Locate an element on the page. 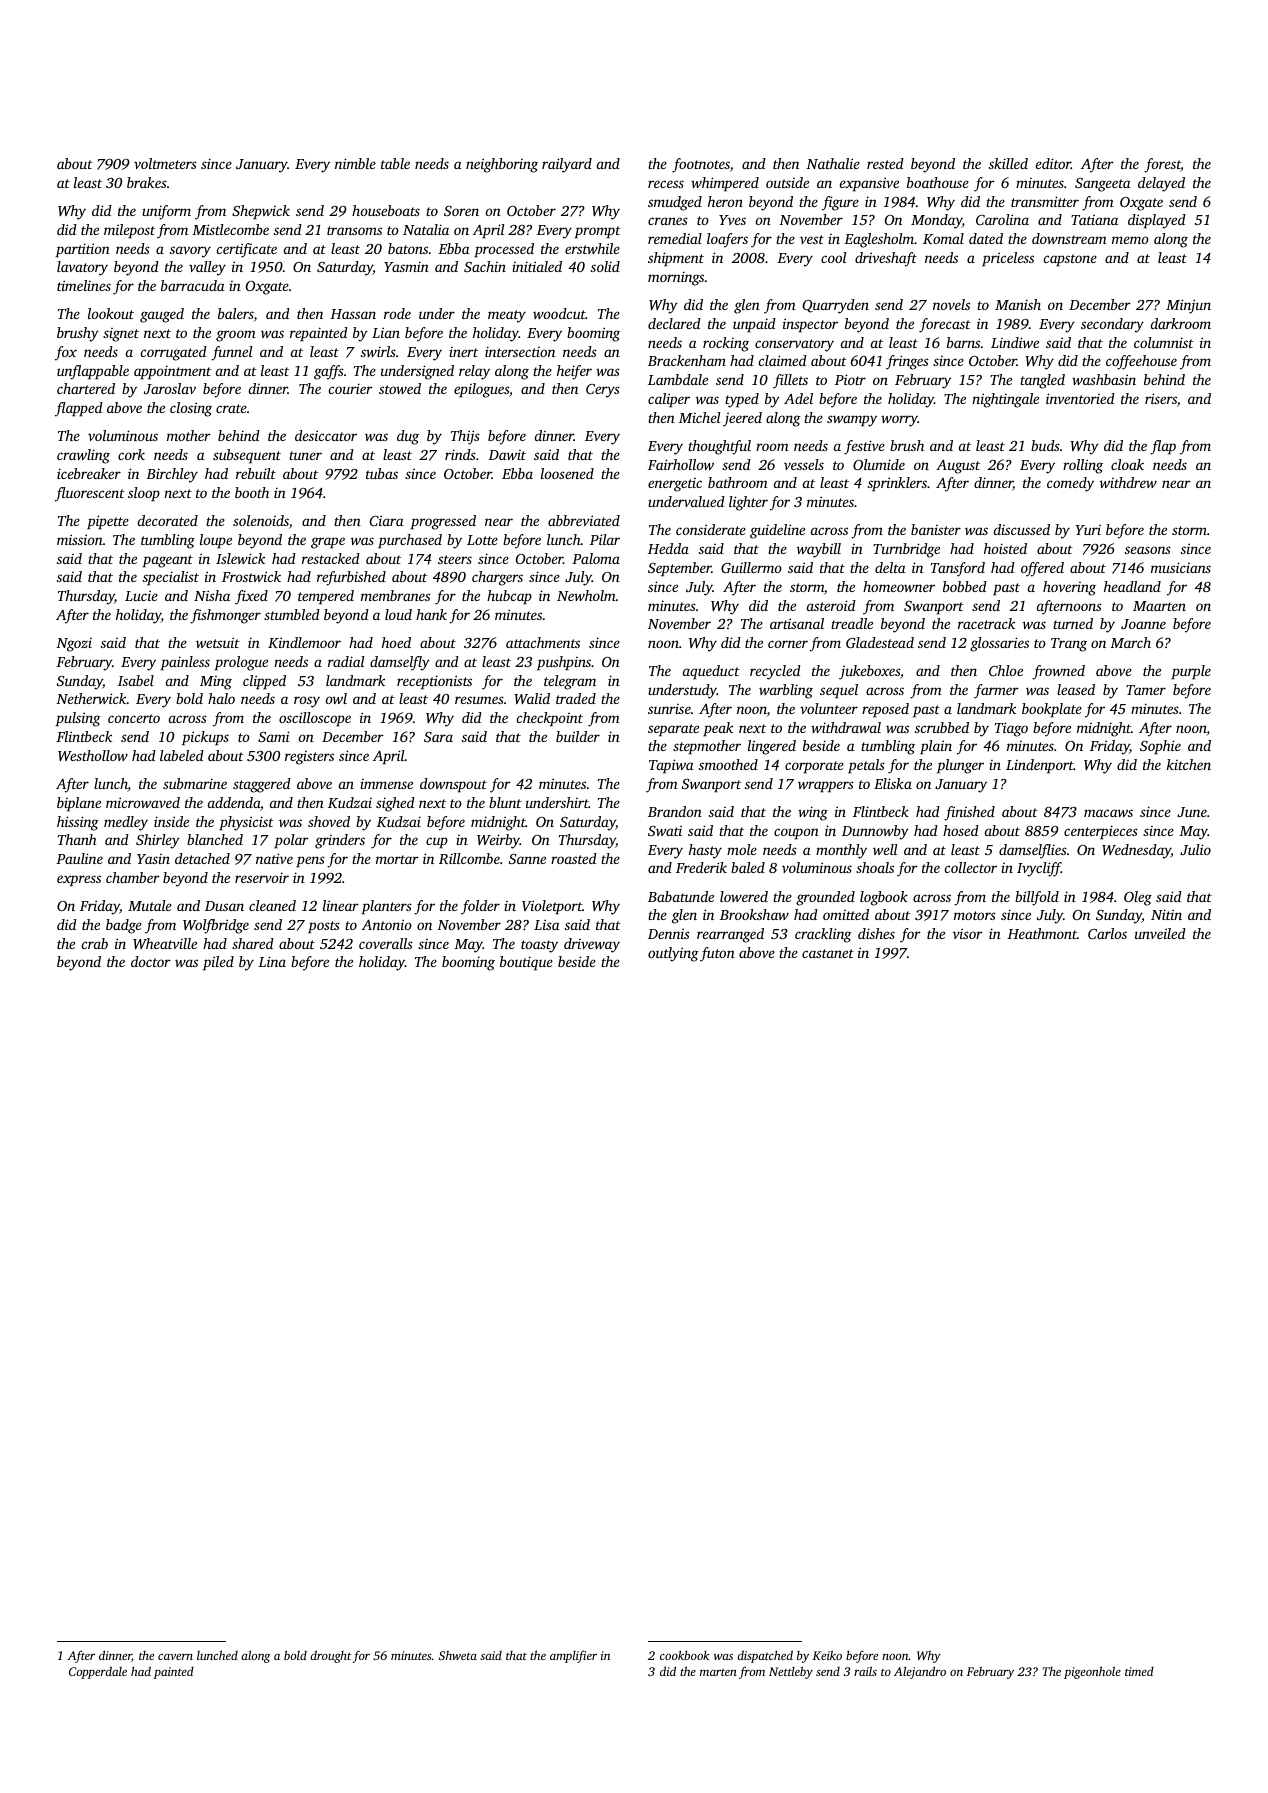  doctor is located at coordinates (151, 961).
